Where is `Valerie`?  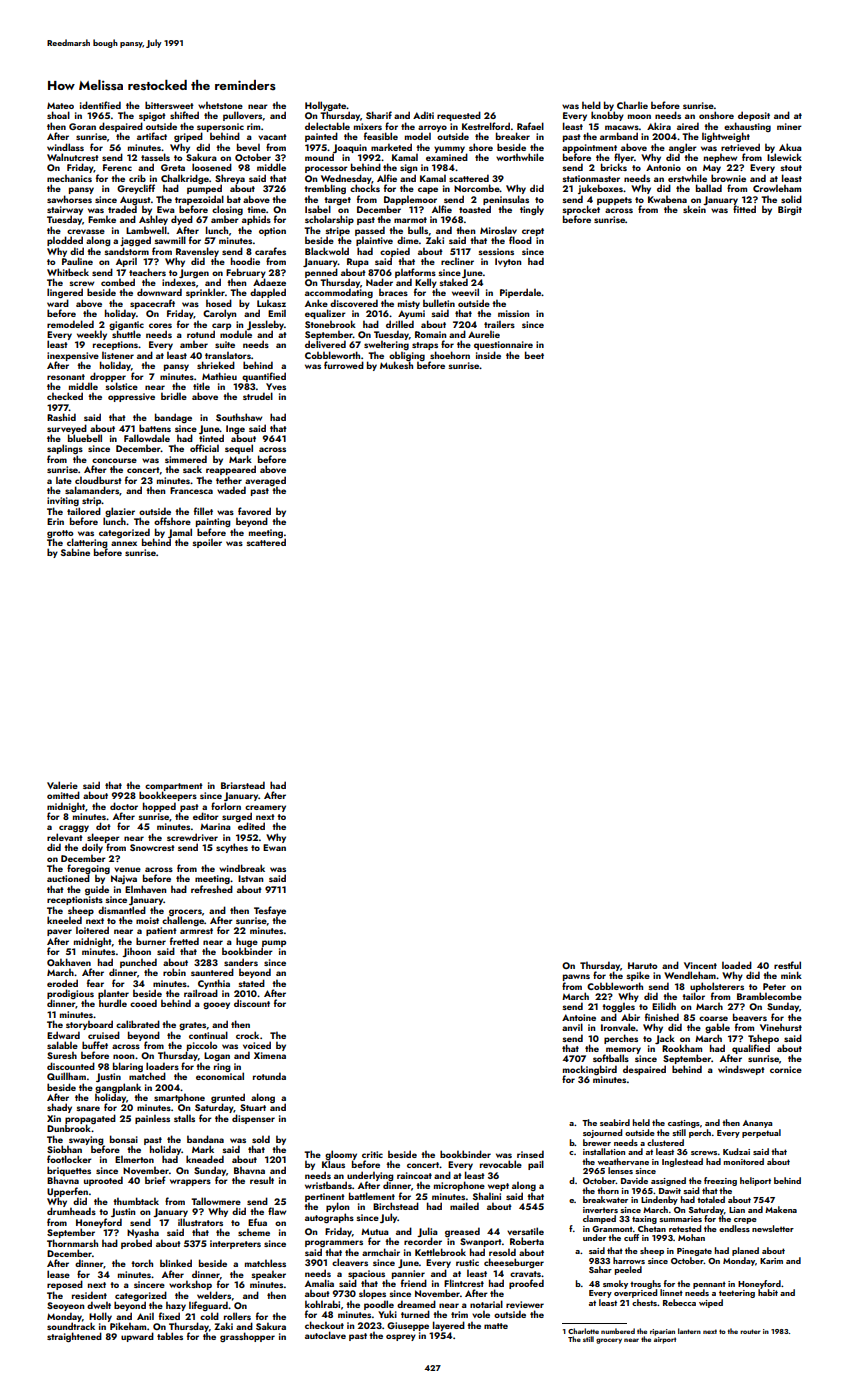
Valerie is located at coordinates (62, 785).
